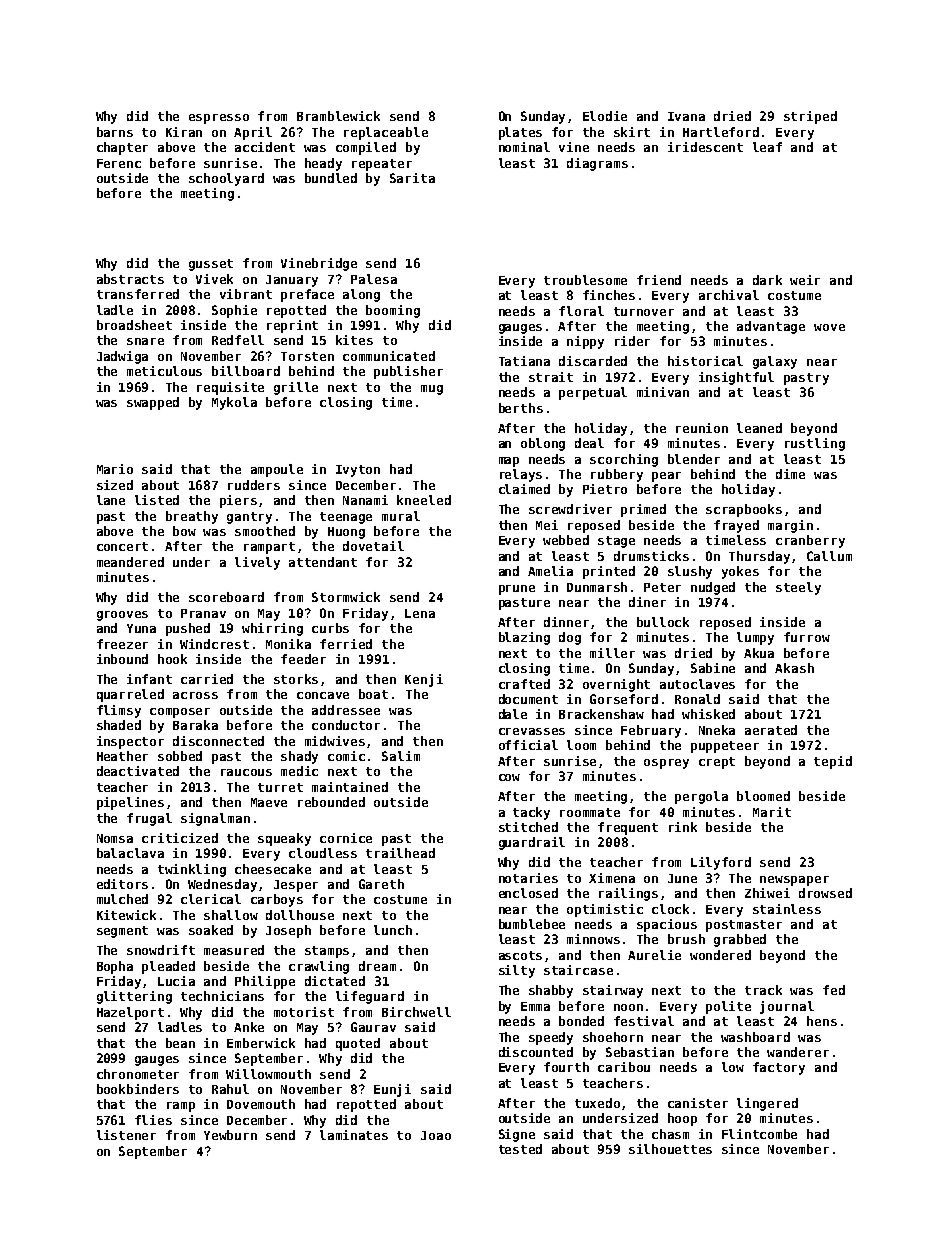  What do you see at coordinates (400, 853) in the screenshot?
I see `trailhead` at bounding box center [400, 853].
